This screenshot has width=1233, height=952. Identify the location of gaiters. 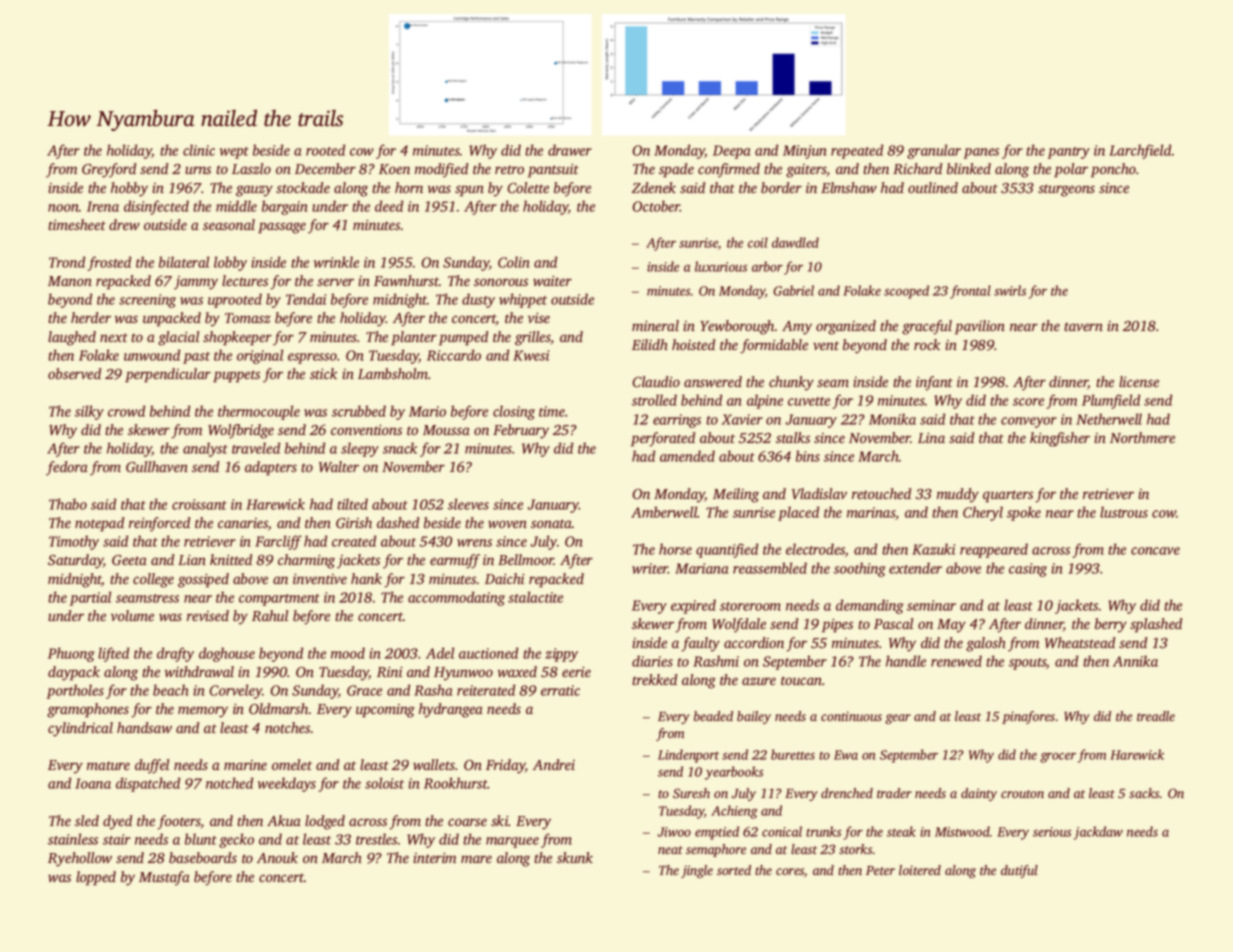
(806, 171).
